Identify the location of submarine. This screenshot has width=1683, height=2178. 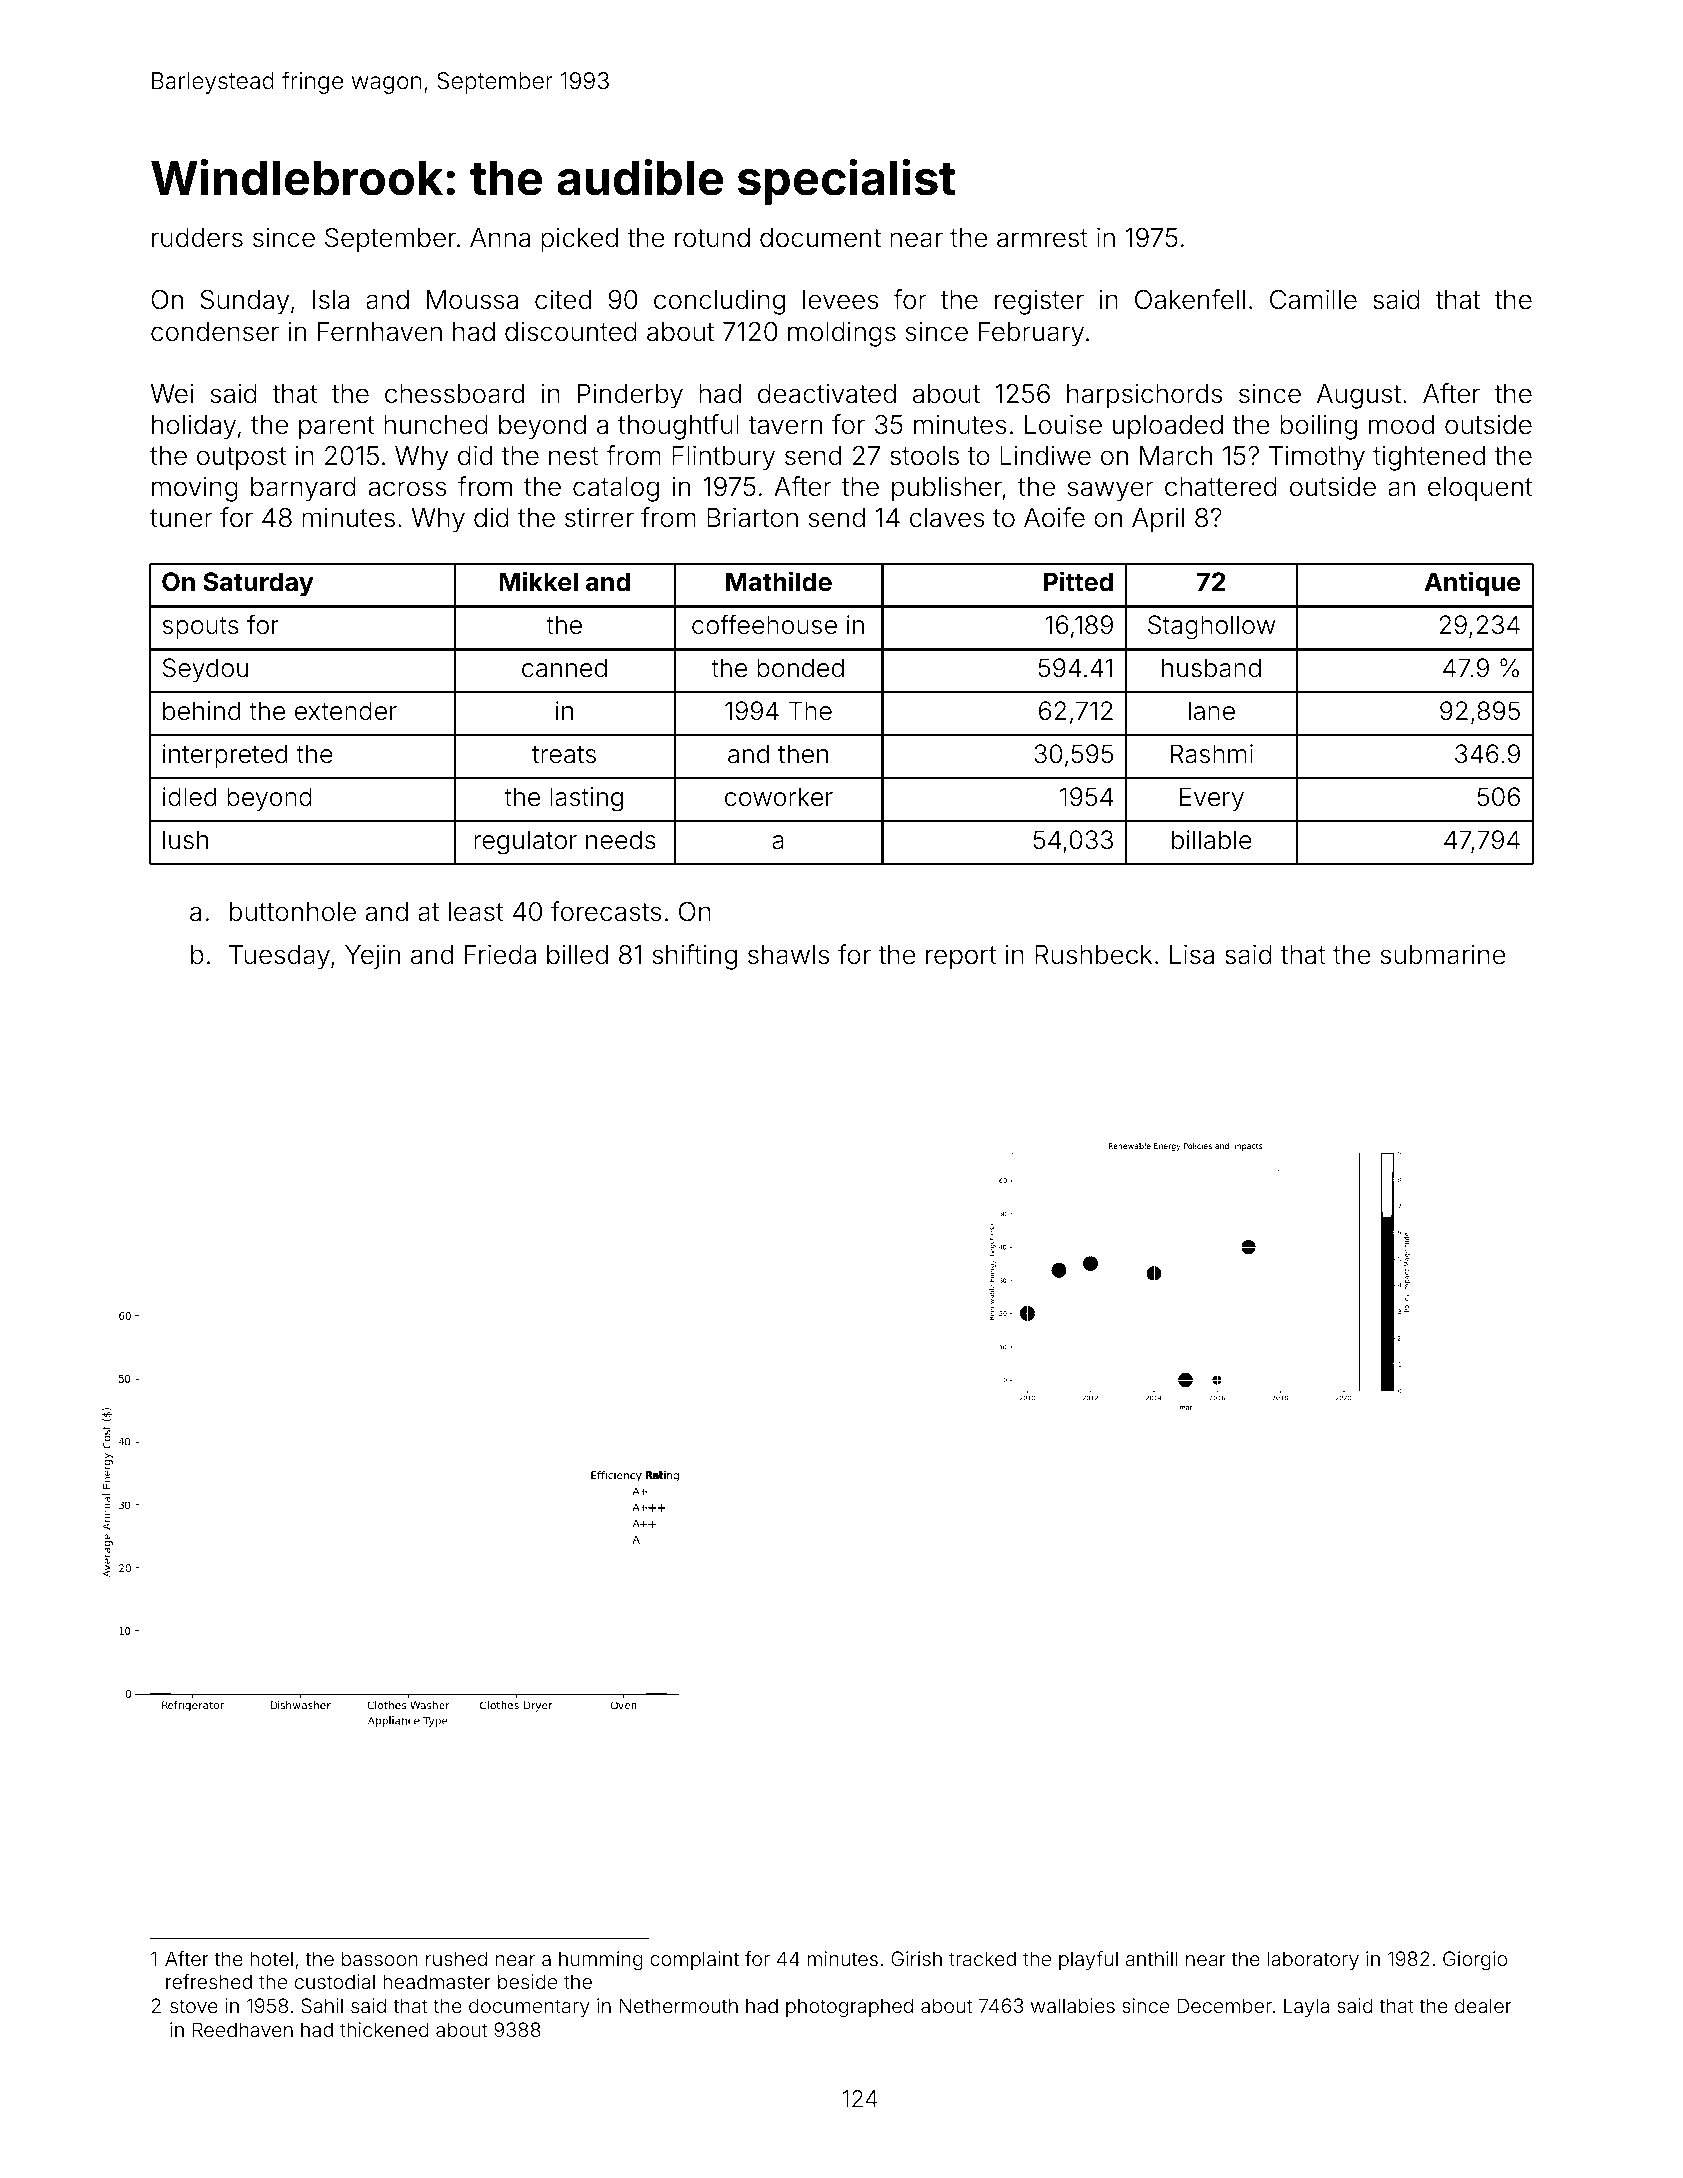
(1443, 954).
